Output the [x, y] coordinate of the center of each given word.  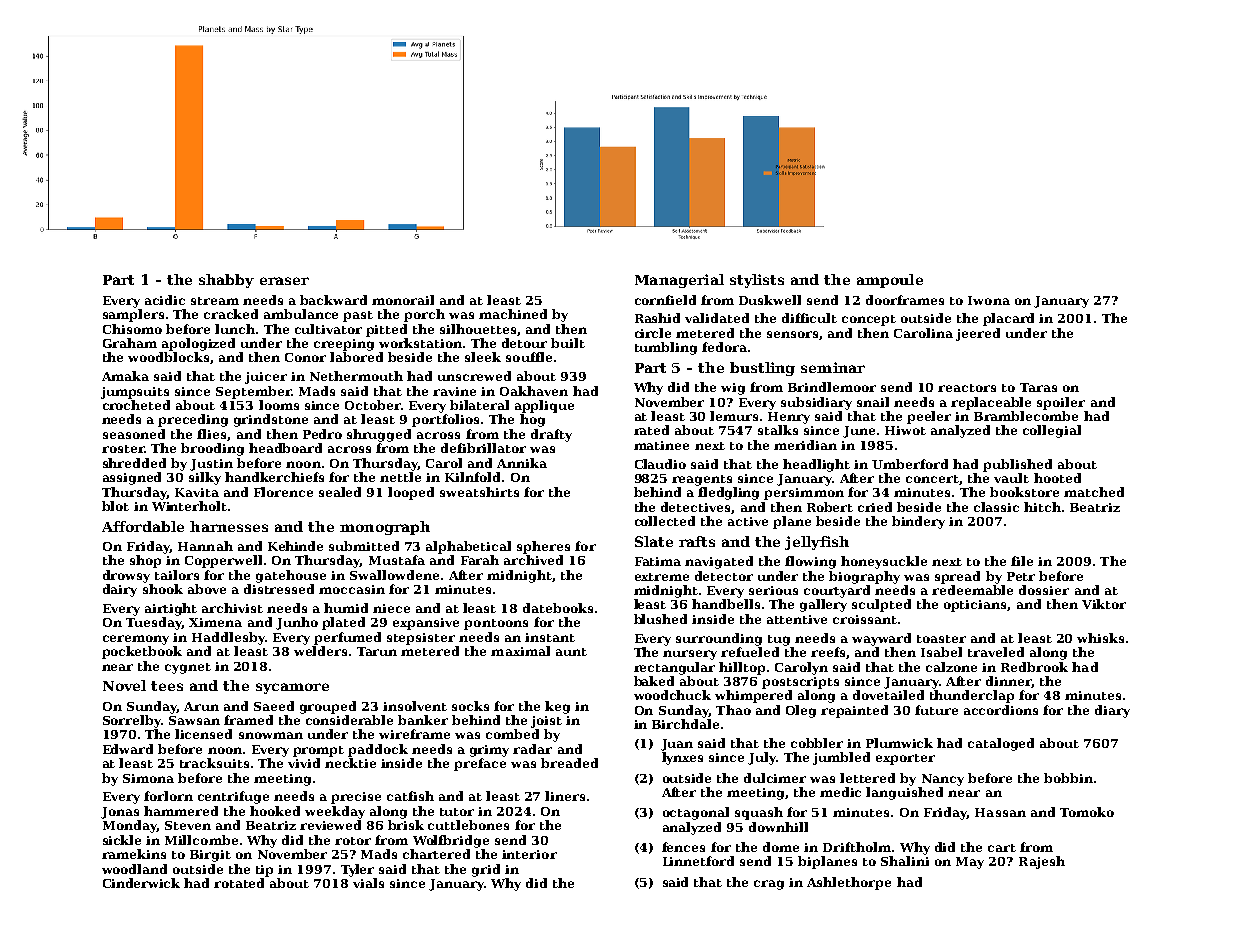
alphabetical [468, 547]
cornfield [665, 300]
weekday [335, 812]
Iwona [989, 300]
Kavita [197, 492]
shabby [226, 281]
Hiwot [905, 430]
